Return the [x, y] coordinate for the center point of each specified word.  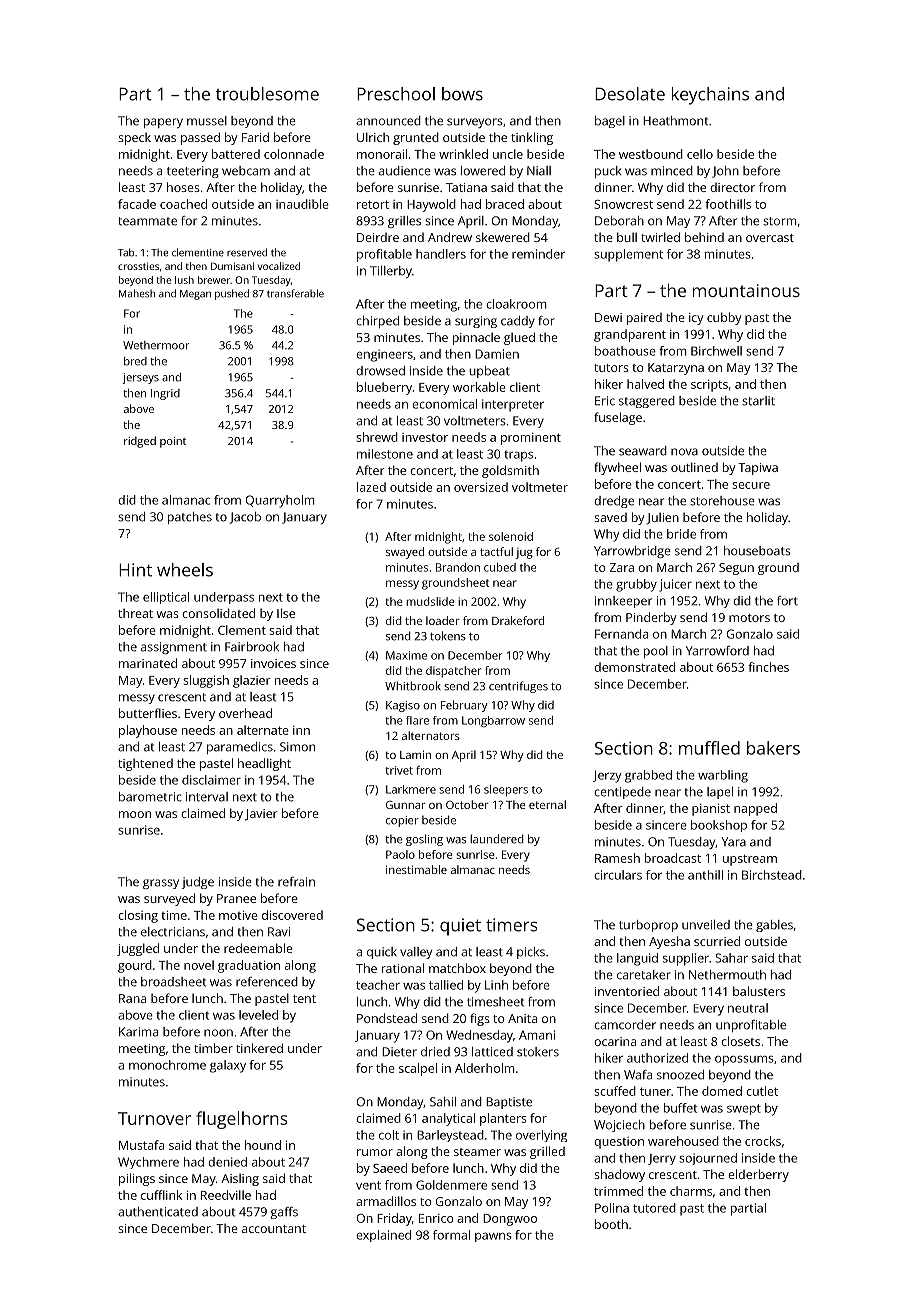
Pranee [236, 898]
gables [774, 926]
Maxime [406, 655]
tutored [654, 1208]
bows [462, 94]
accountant [274, 1229]
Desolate [630, 94]
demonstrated [634, 667]
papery [163, 123]
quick [382, 953]
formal [451, 1235]
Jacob [245, 518]
